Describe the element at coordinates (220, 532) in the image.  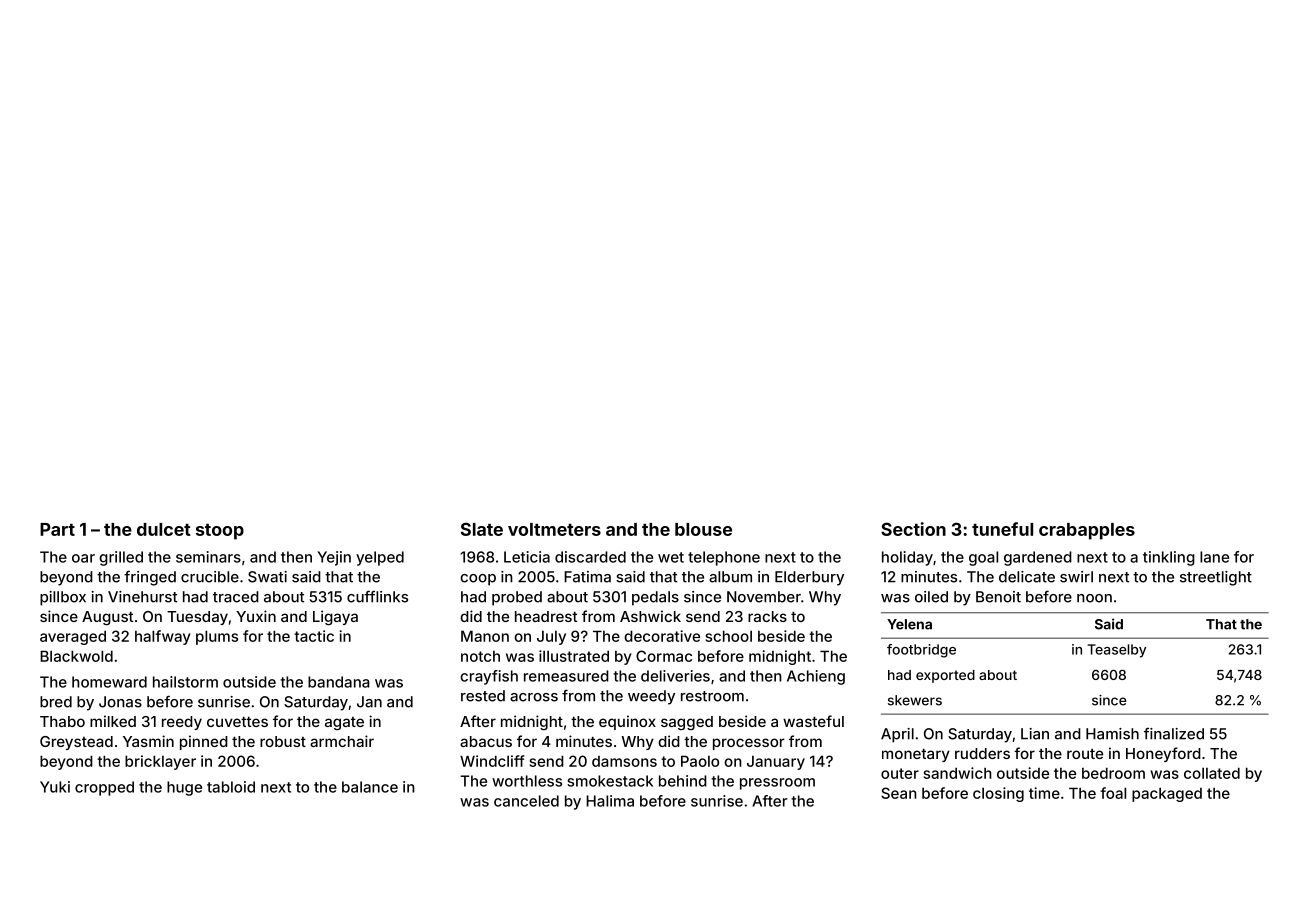
I see `stoop` at that location.
